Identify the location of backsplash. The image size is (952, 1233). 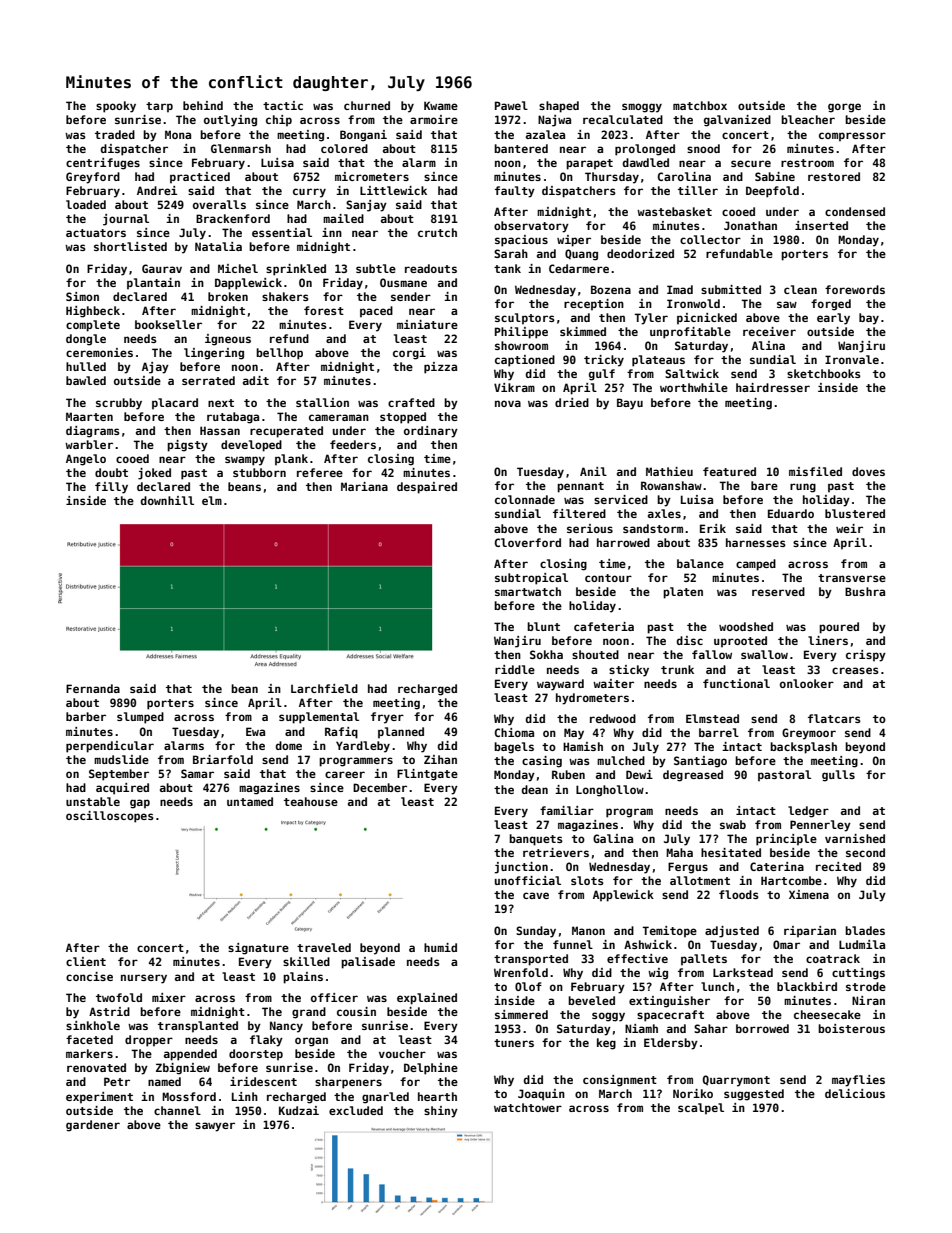
(803, 748).
